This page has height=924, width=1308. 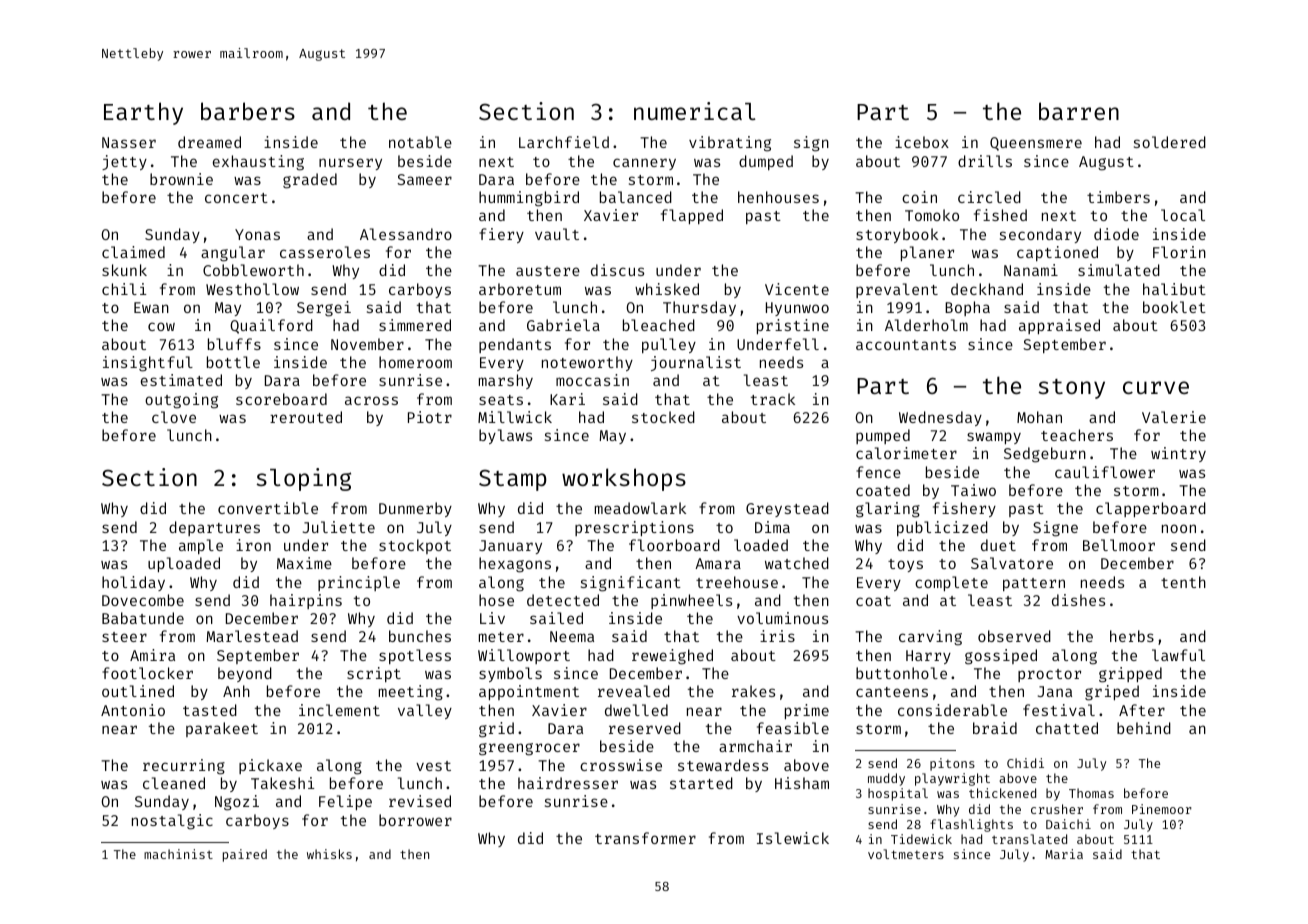 What do you see at coordinates (1170, 142) in the page?
I see `soldered` at bounding box center [1170, 142].
